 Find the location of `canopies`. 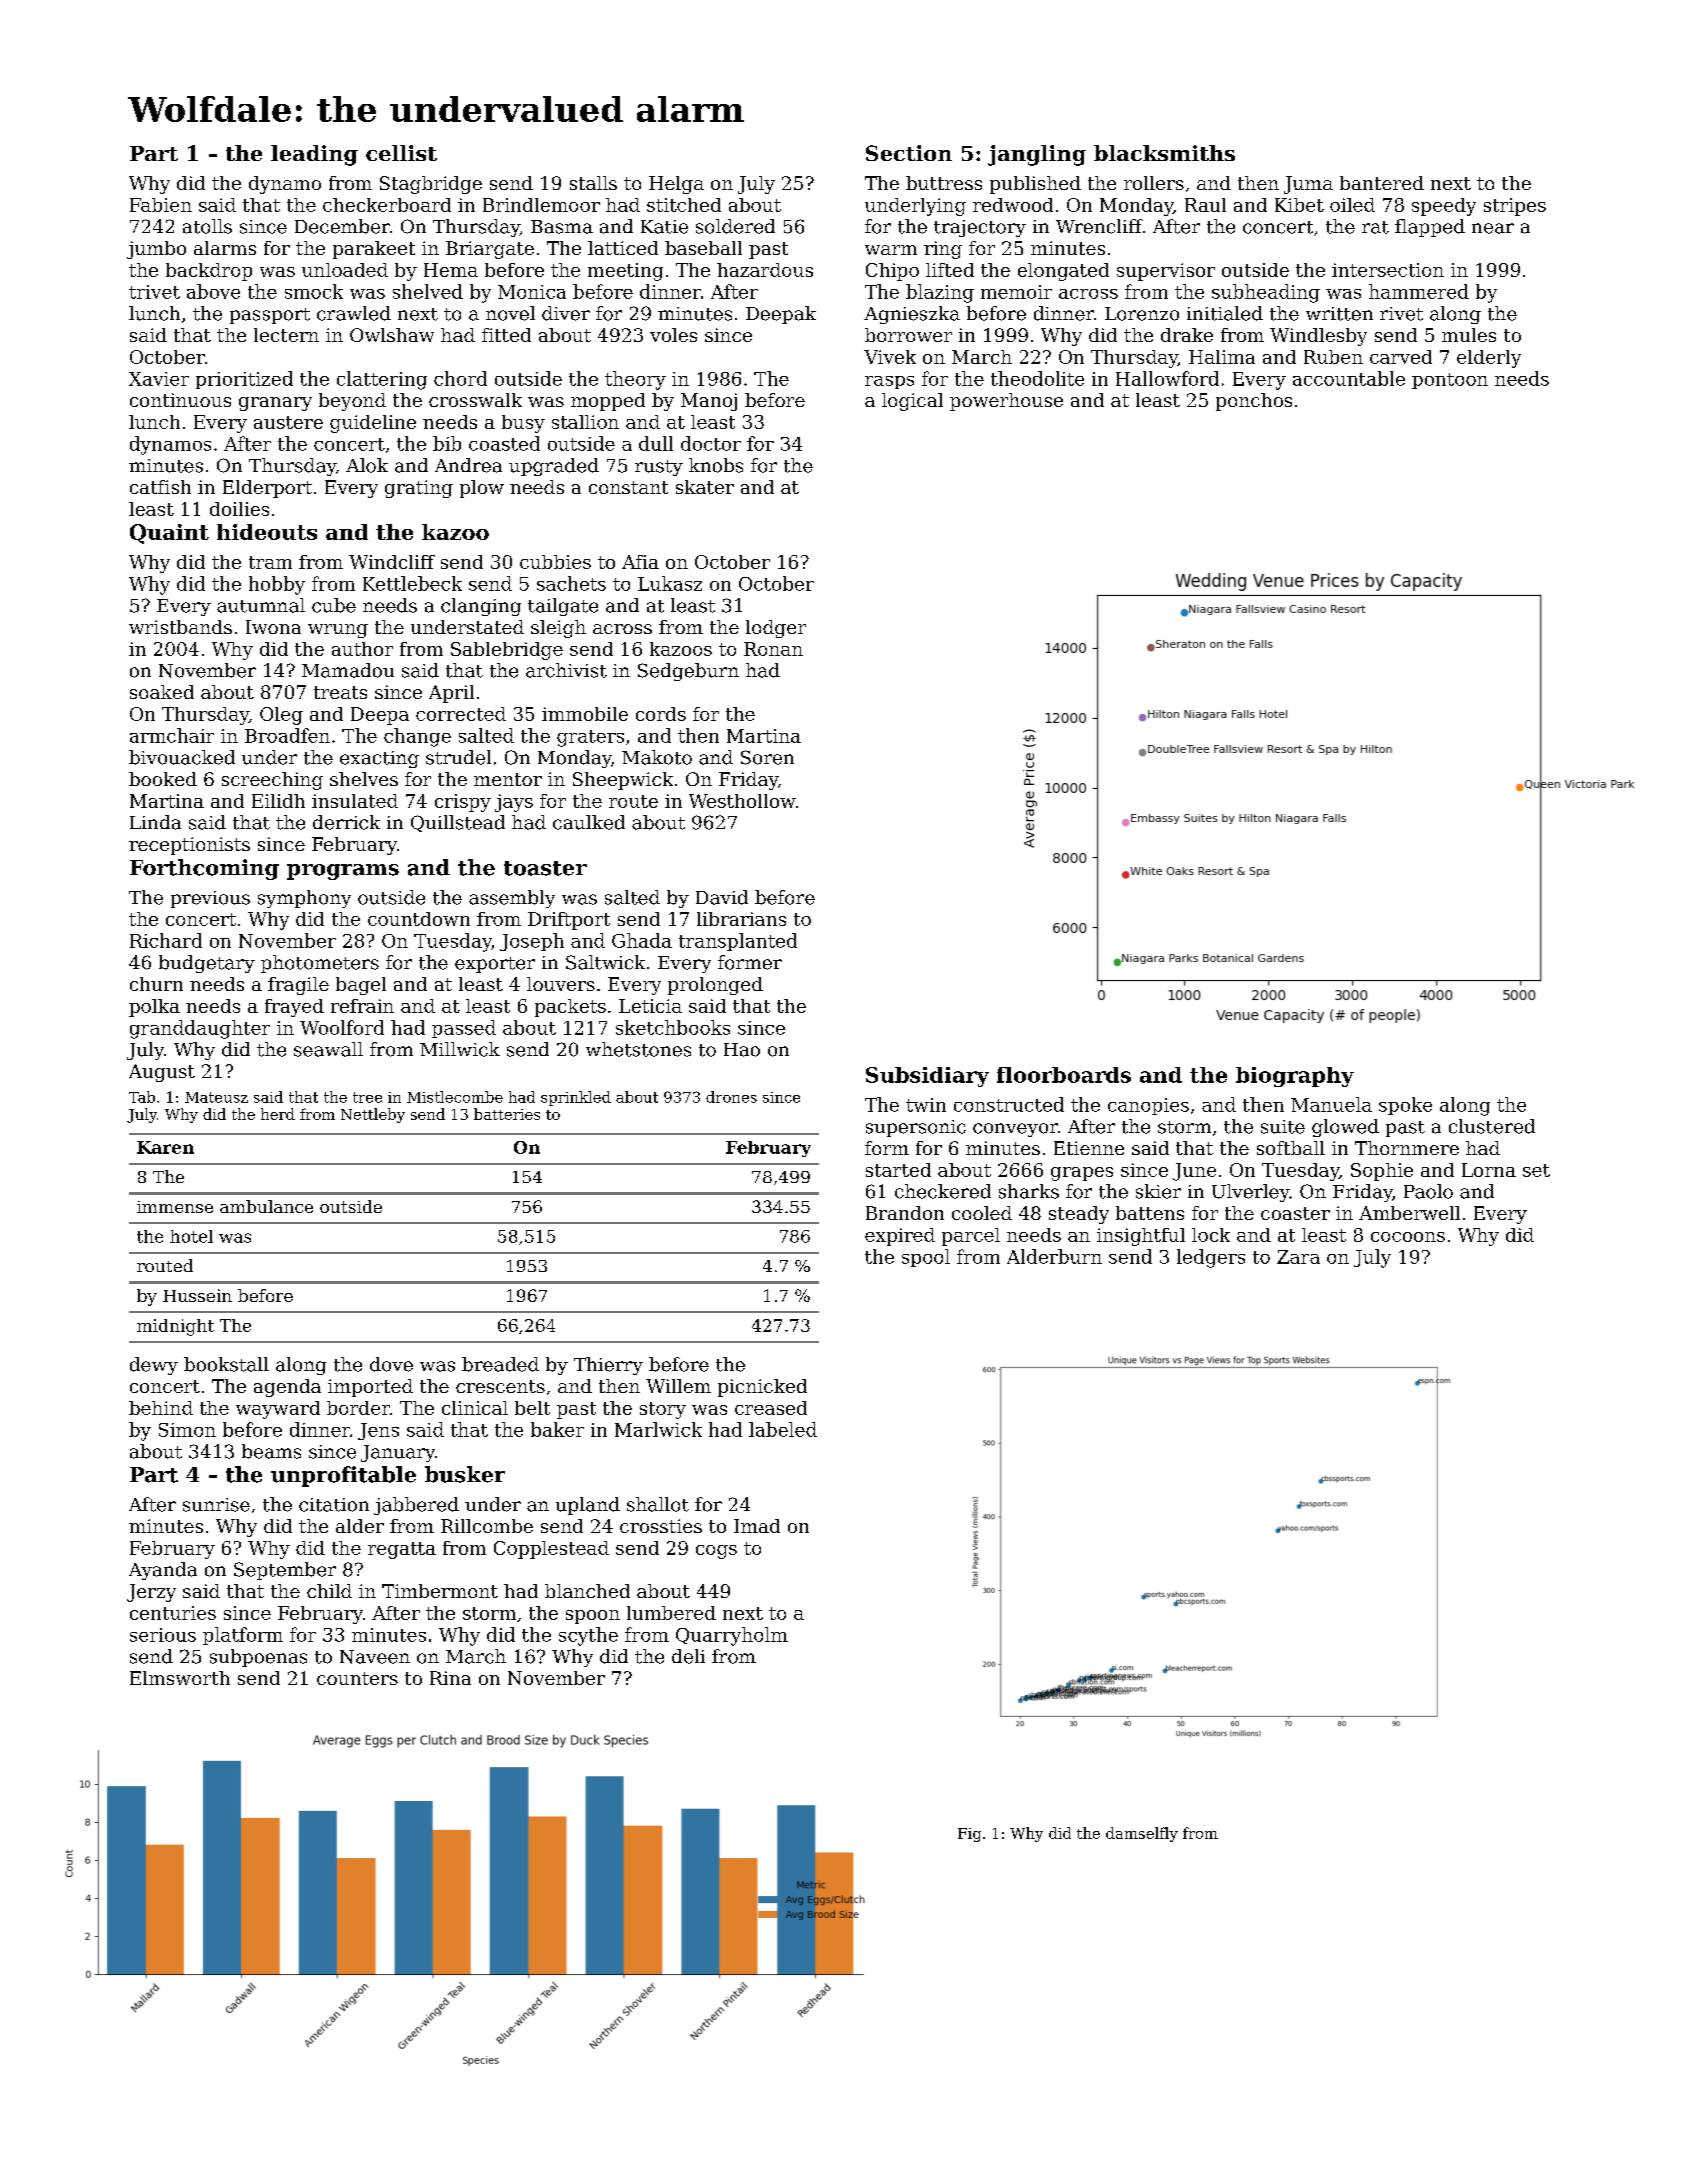

canopies is located at coordinates (1148, 1106).
